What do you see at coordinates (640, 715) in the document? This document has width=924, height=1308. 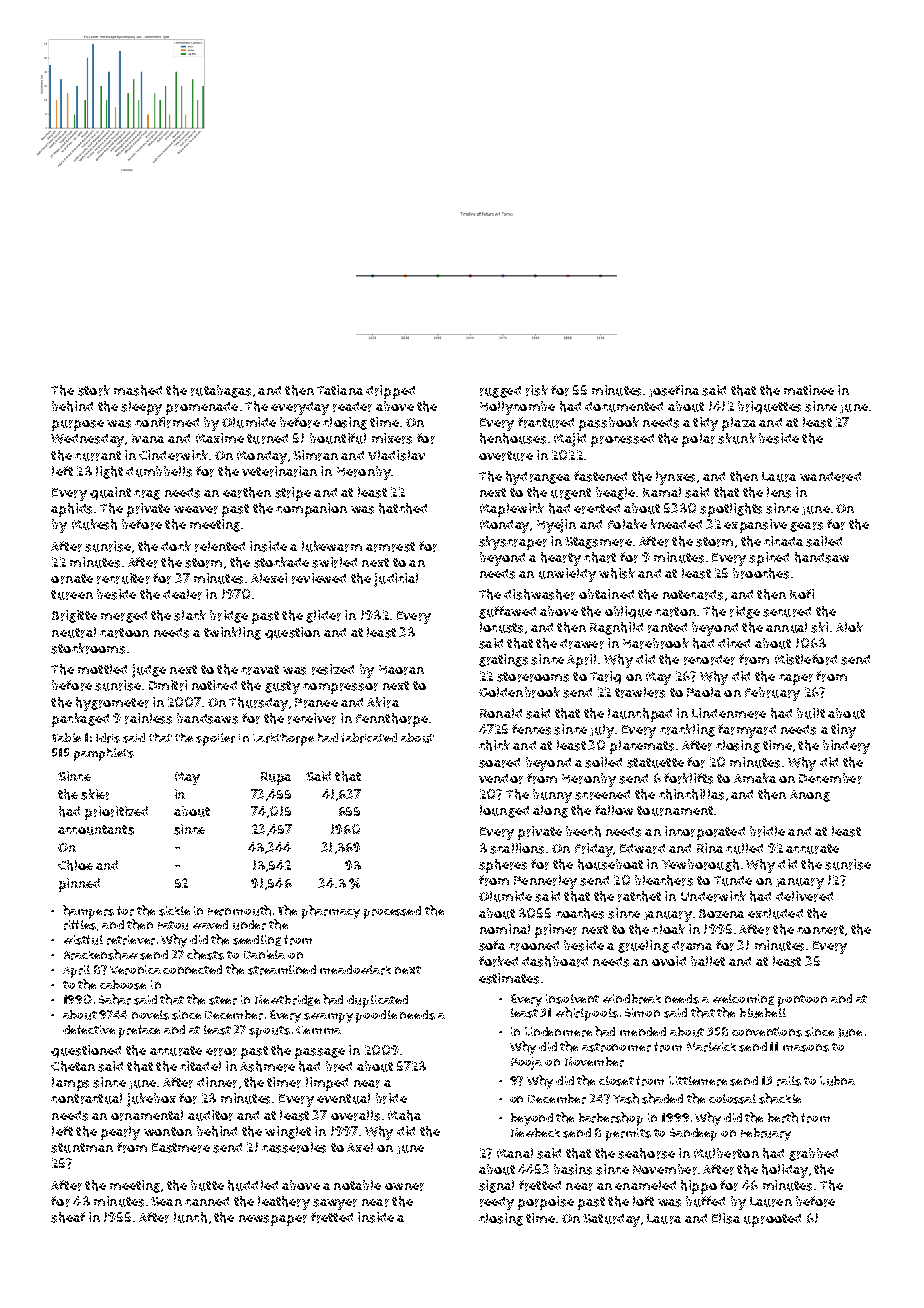 I see `launchpad` at bounding box center [640, 715].
